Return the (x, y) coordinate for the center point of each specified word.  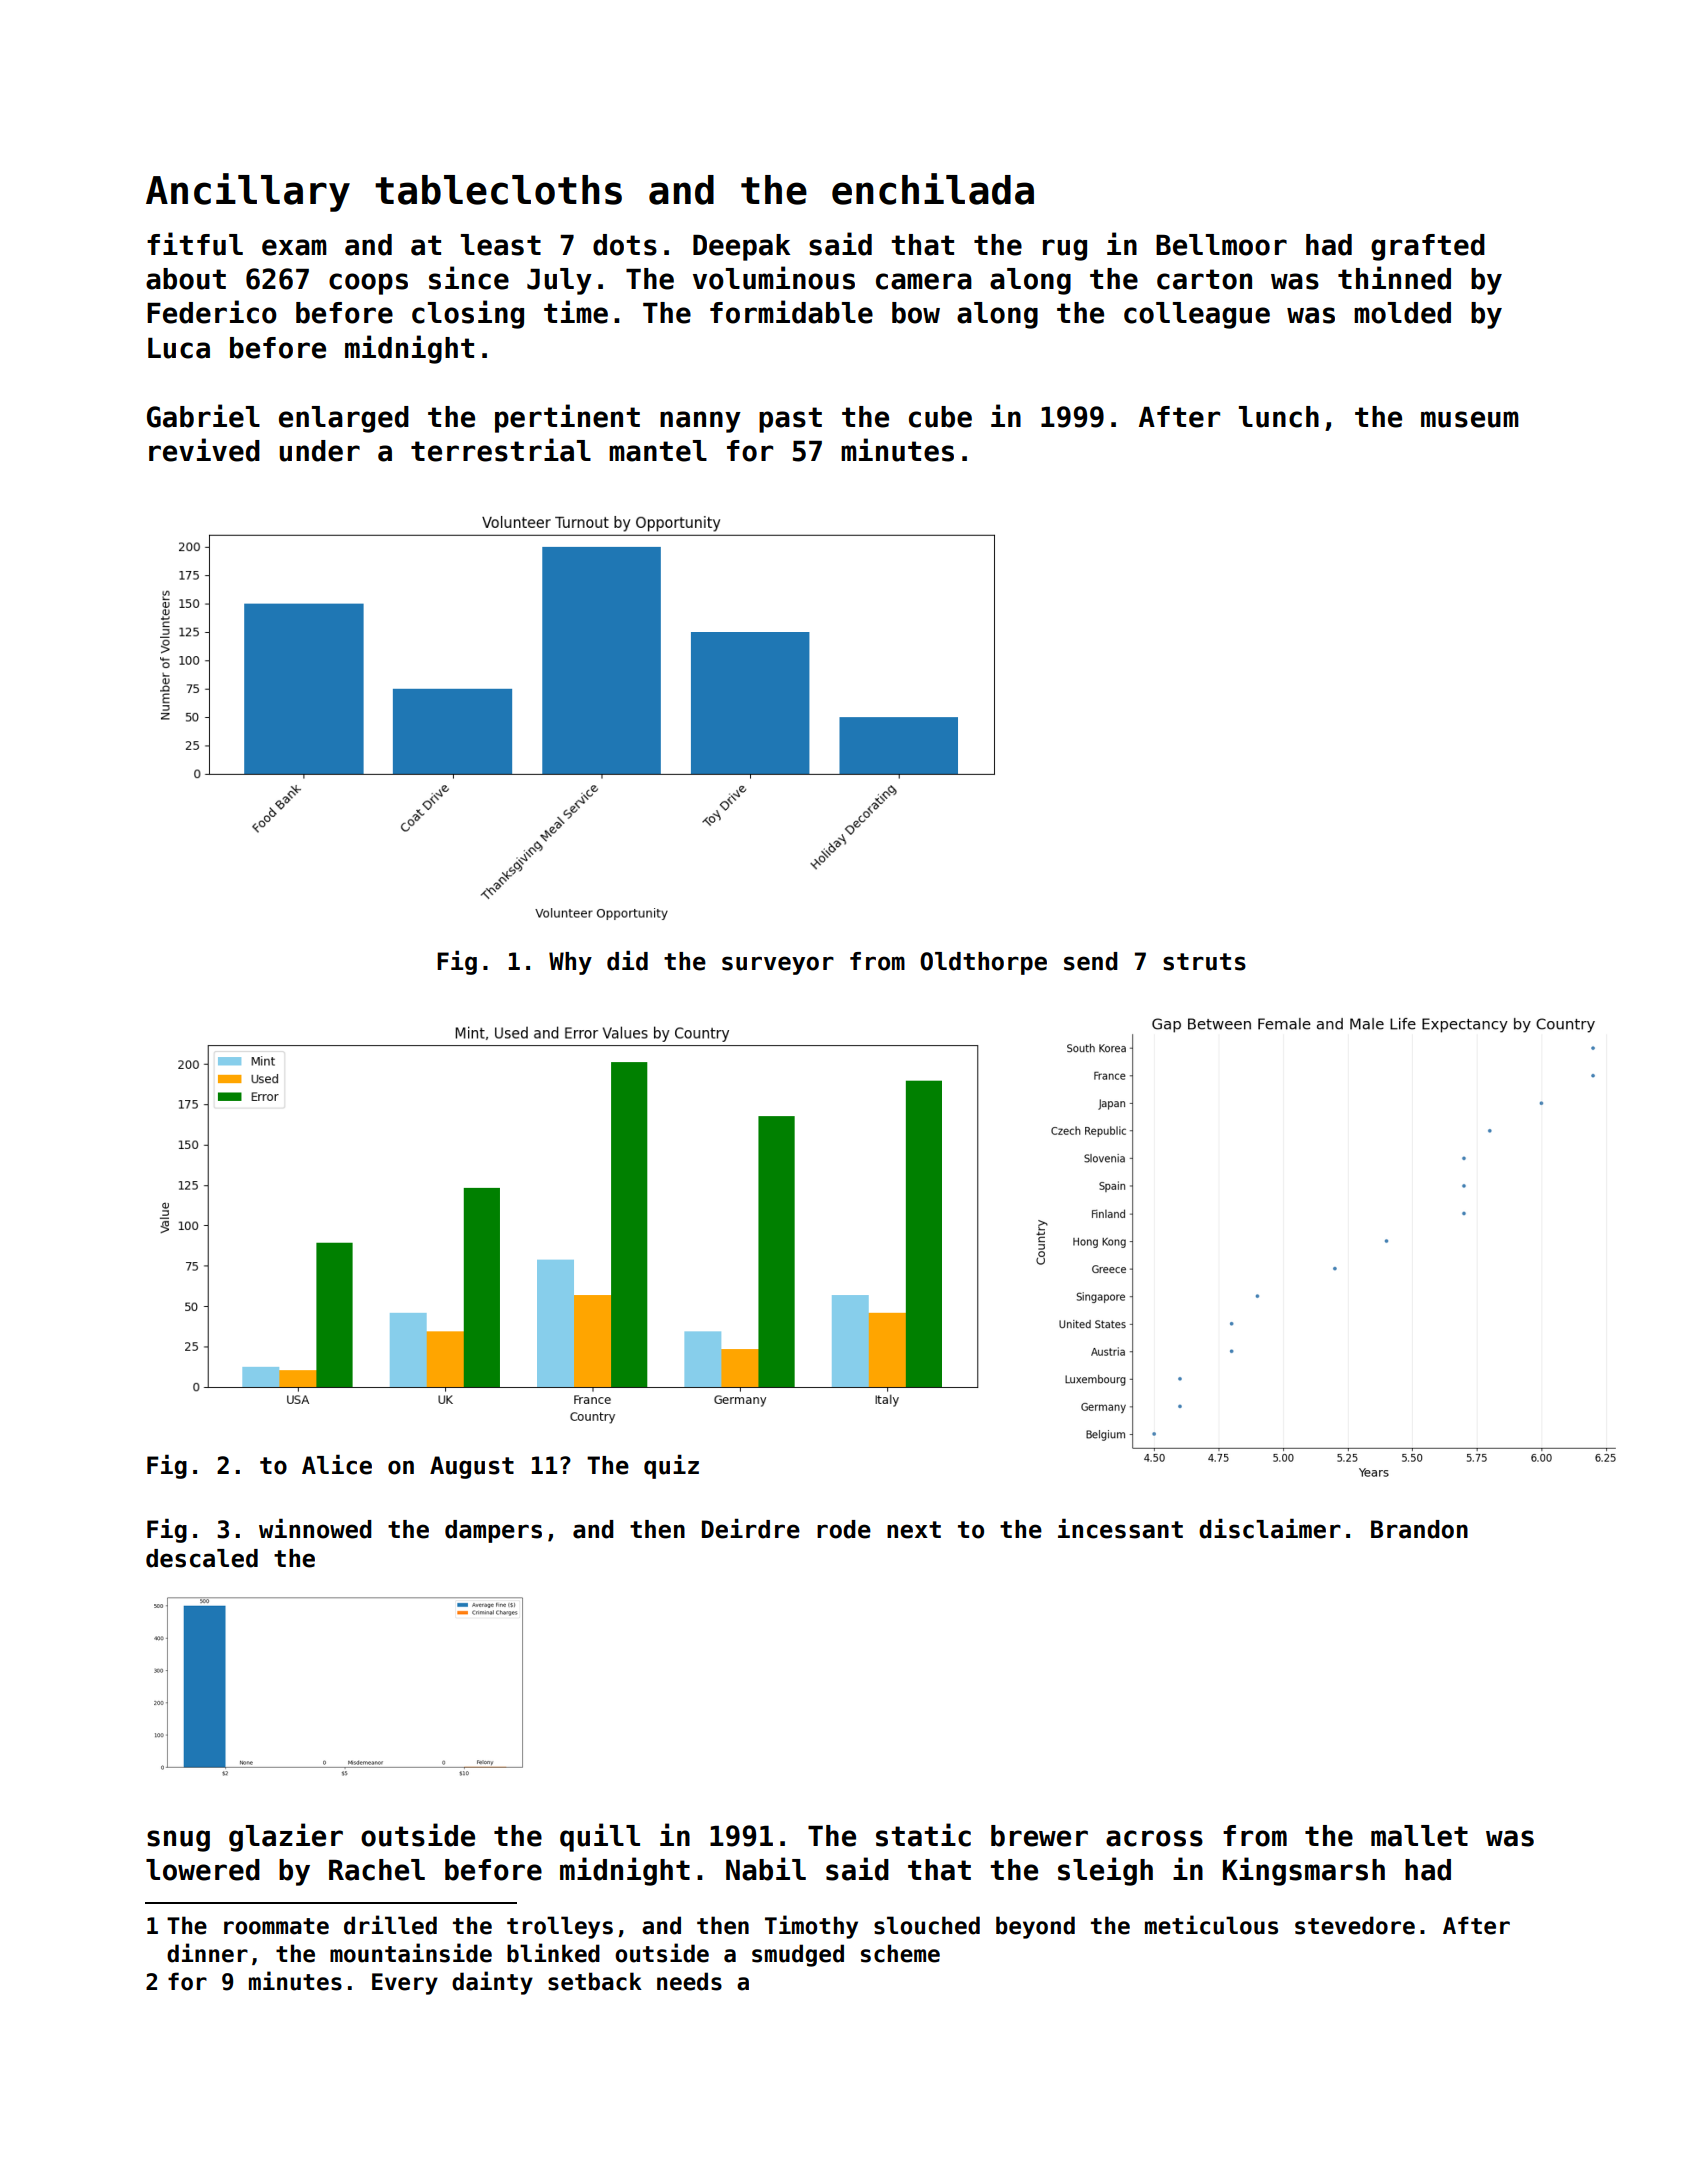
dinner (207, 1953)
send (1091, 961)
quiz (671, 1466)
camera (924, 281)
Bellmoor (1221, 245)
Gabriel (203, 416)
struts (1204, 962)
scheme (900, 1953)
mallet (1419, 1836)
